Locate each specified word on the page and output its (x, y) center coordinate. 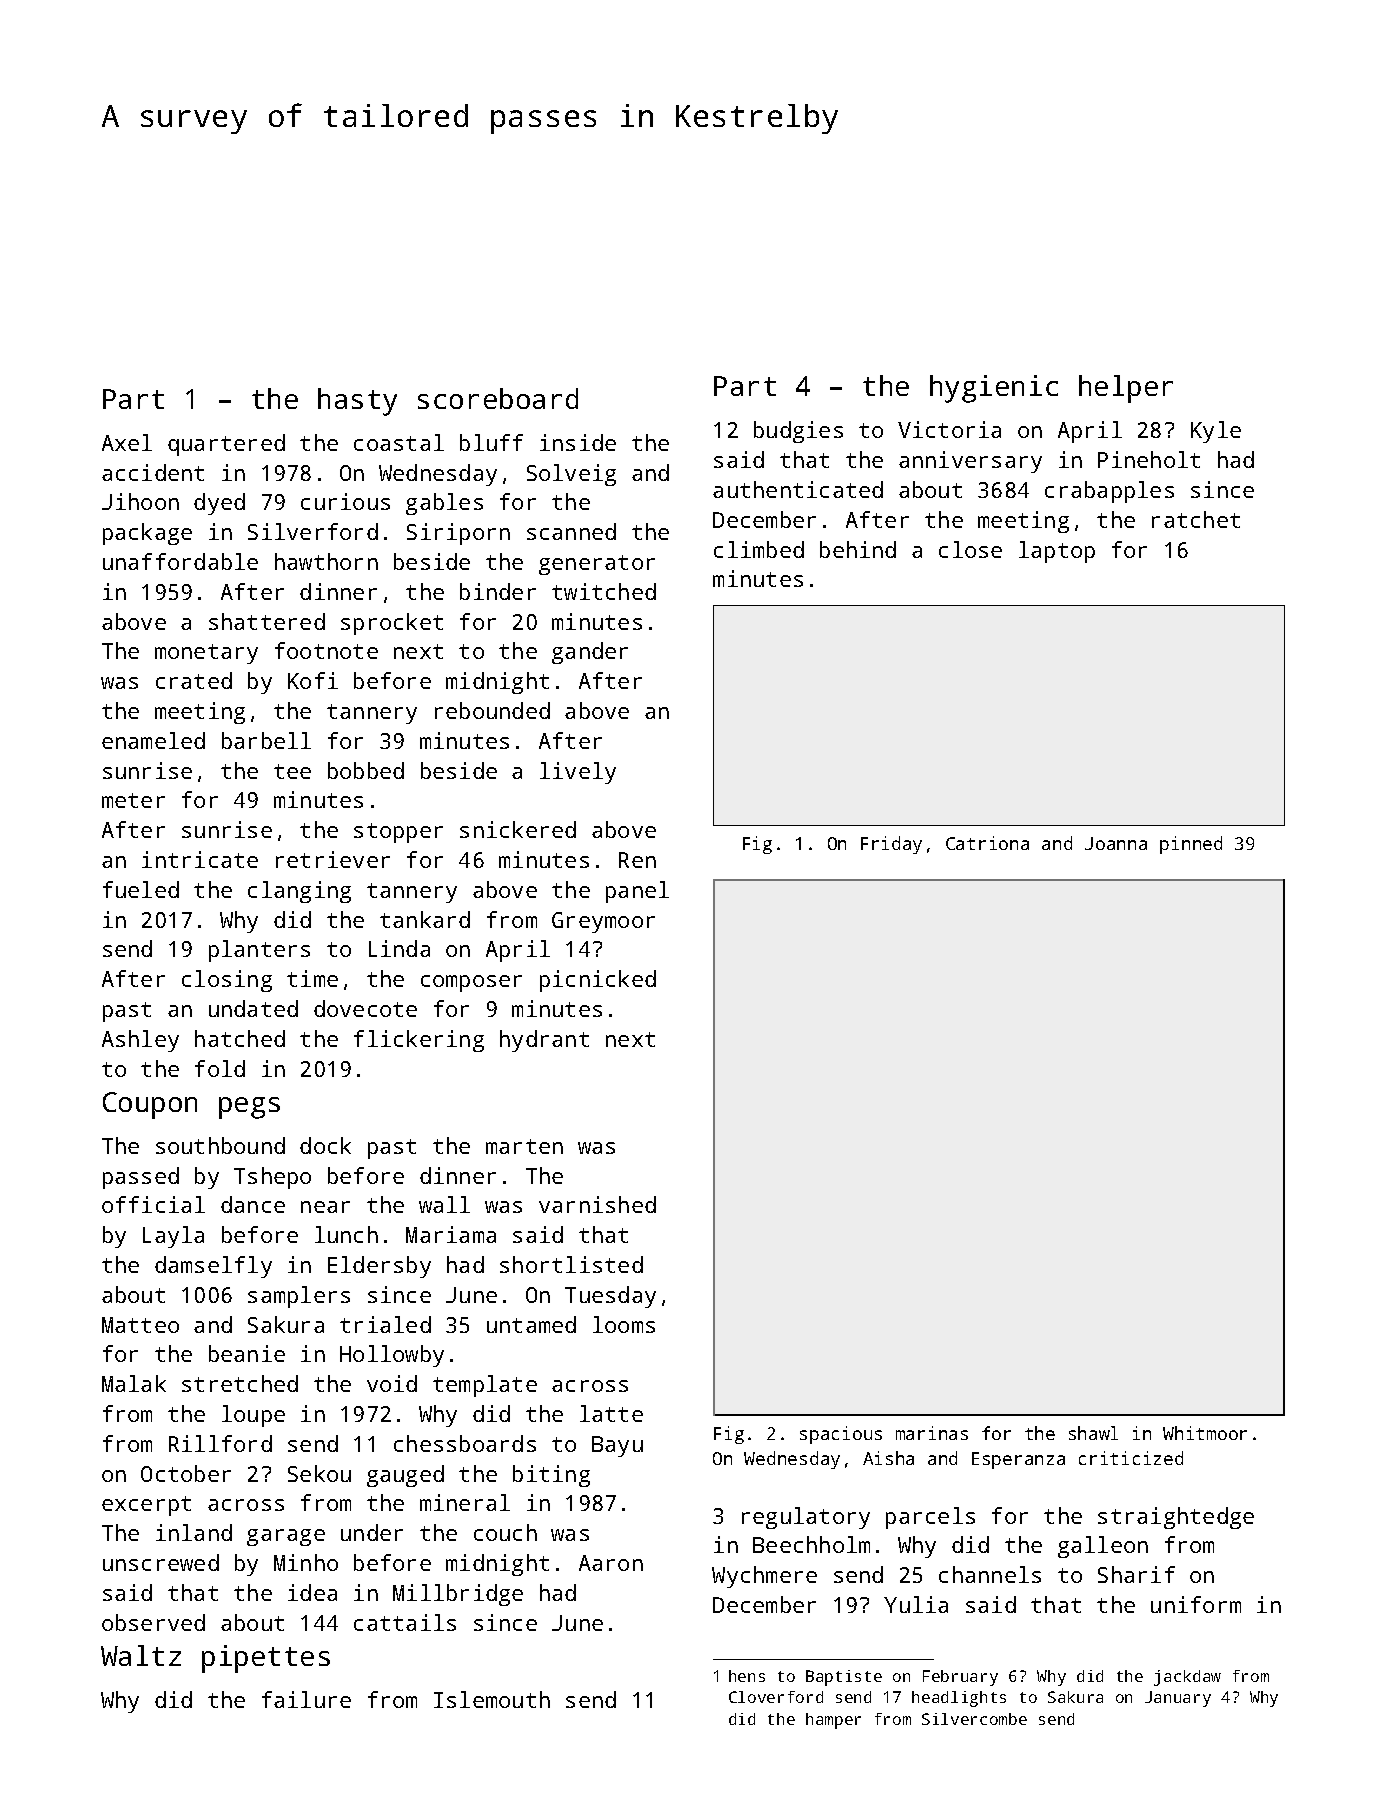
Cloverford (776, 1697)
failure (306, 1699)
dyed (219, 504)
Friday (891, 845)
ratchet (1196, 519)
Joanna (1116, 843)
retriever (333, 859)
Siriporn (458, 534)
